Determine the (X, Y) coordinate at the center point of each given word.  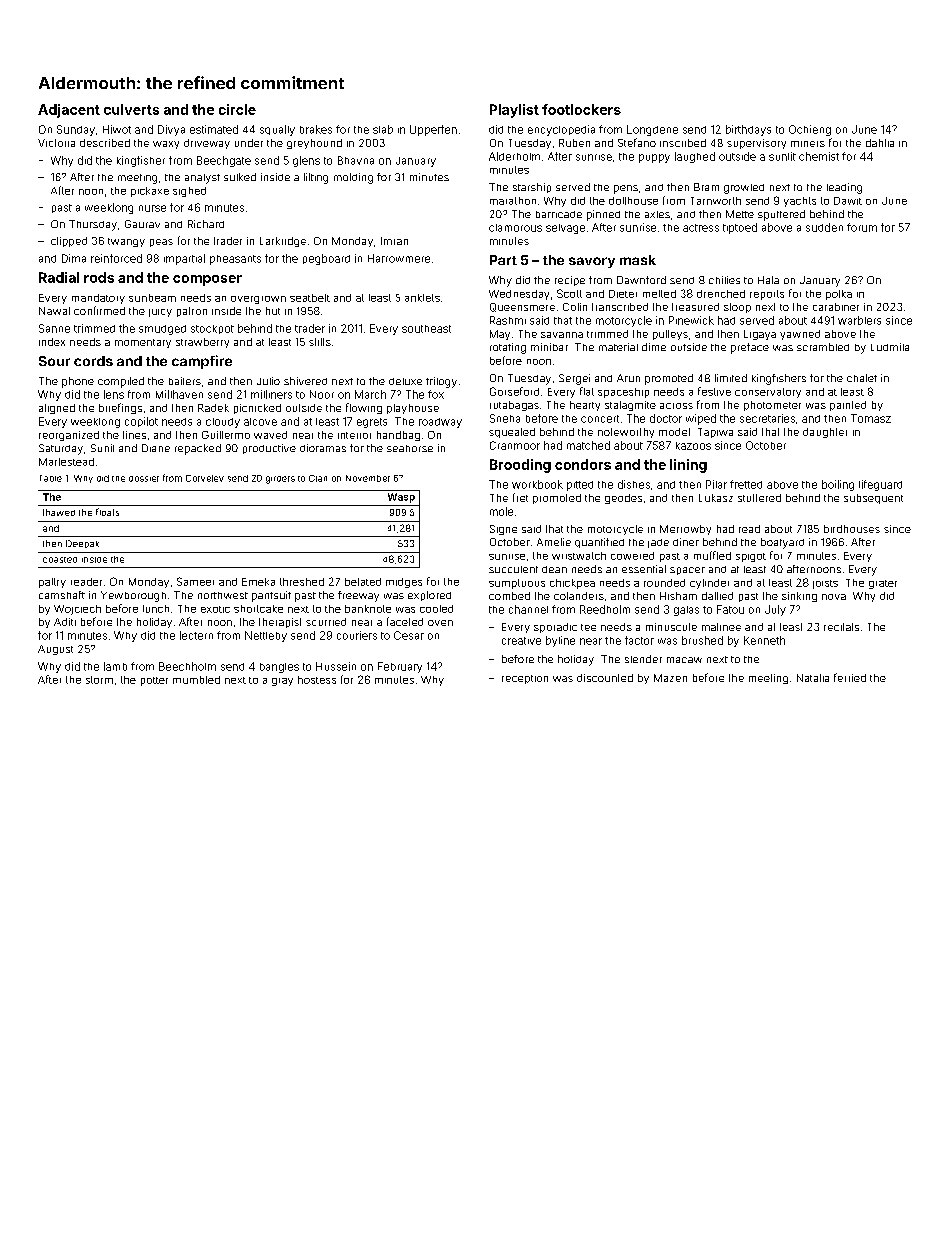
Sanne (54, 328)
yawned (800, 335)
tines (134, 435)
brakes (316, 129)
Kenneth (764, 640)
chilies (724, 280)
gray (282, 682)
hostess (317, 680)
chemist (819, 156)
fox (436, 394)
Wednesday (519, 295)
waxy (166, 145)
